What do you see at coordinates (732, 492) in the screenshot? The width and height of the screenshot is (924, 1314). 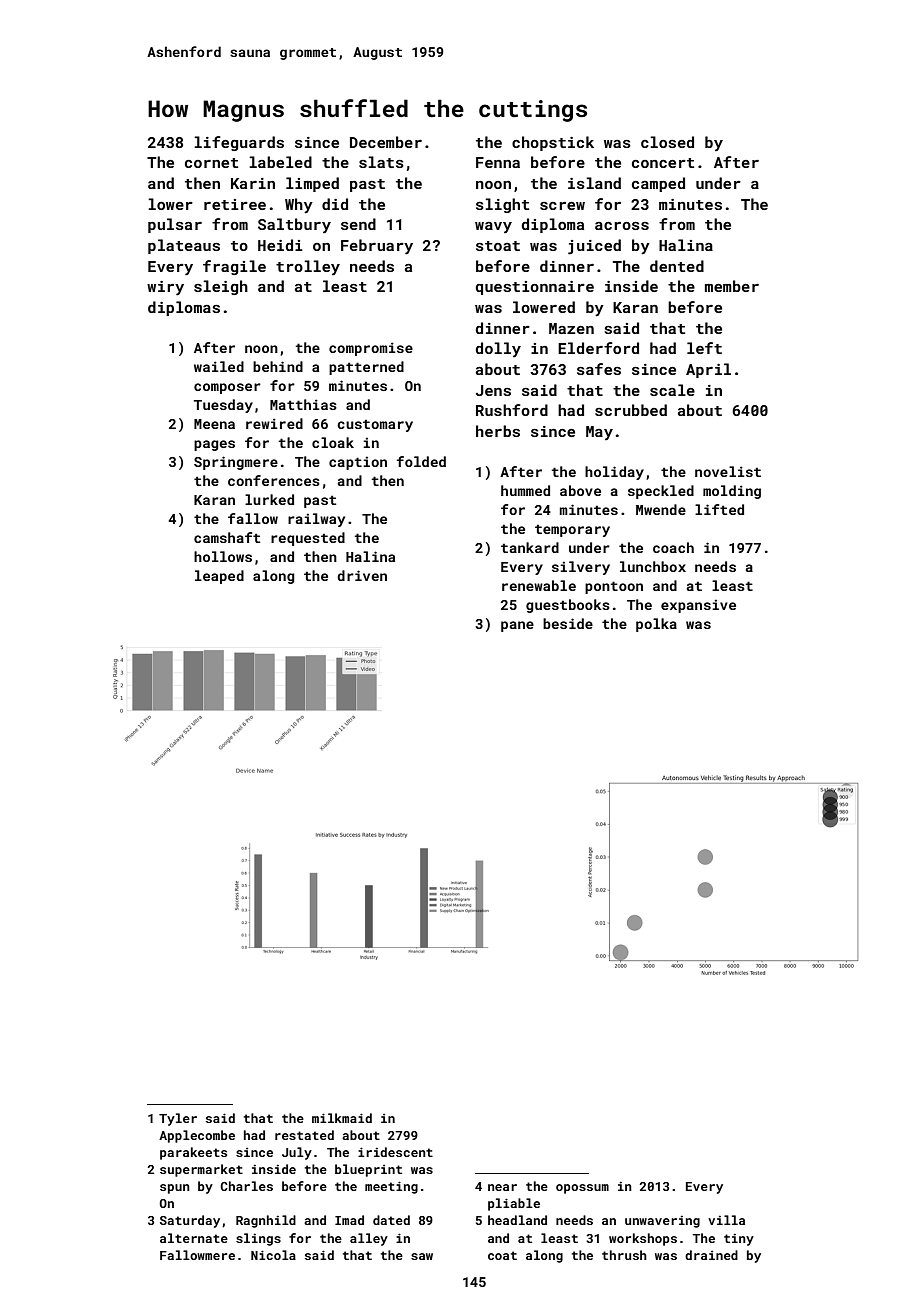 I see `molding` at bounding box center [732, 492].
